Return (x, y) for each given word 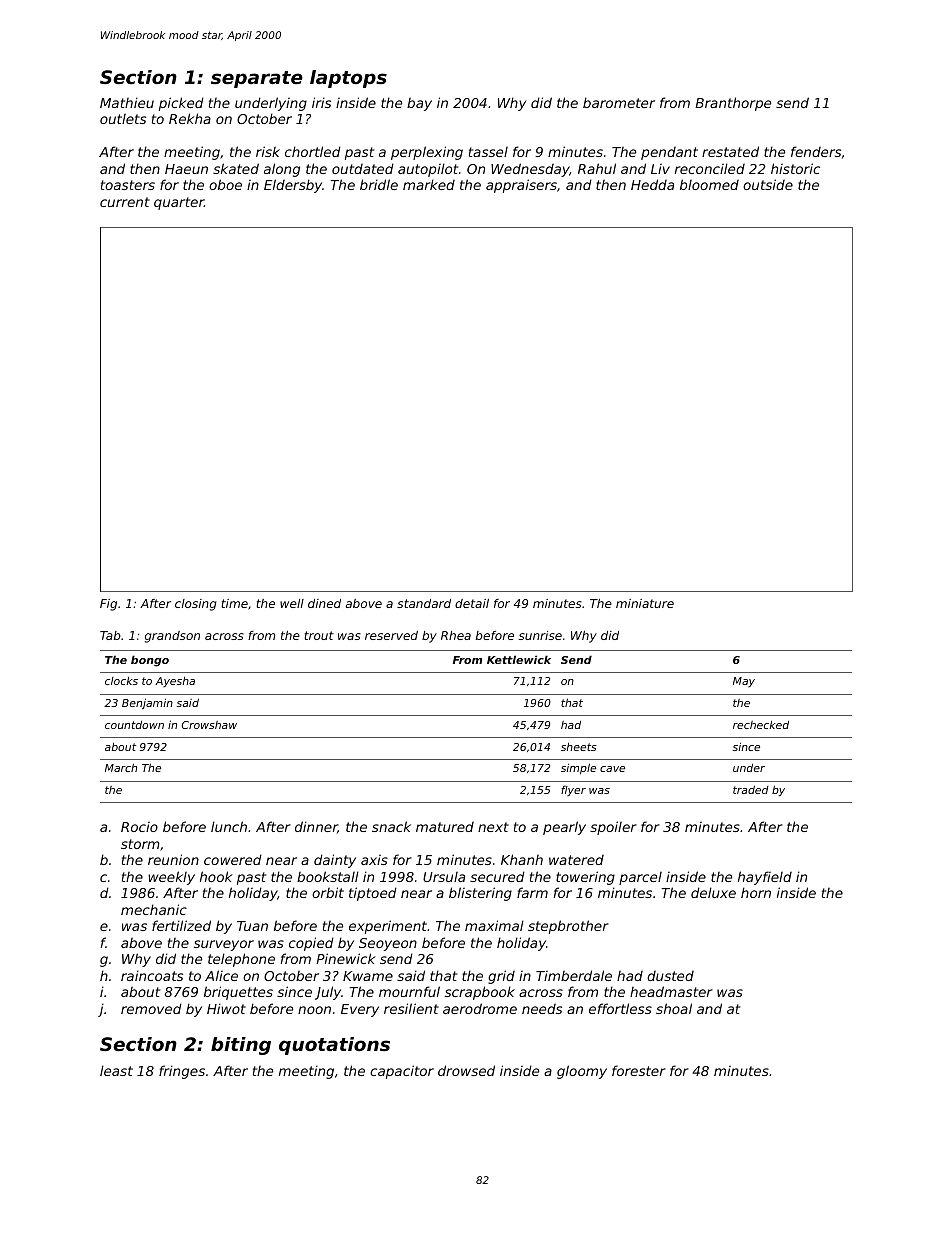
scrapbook (480, 993)
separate (257, 79)
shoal (674, 1008)
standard (424, 603)
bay (419, 104)
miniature (645, 603)
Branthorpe (733, 104)
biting (241, 1046)
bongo (150, 661)
